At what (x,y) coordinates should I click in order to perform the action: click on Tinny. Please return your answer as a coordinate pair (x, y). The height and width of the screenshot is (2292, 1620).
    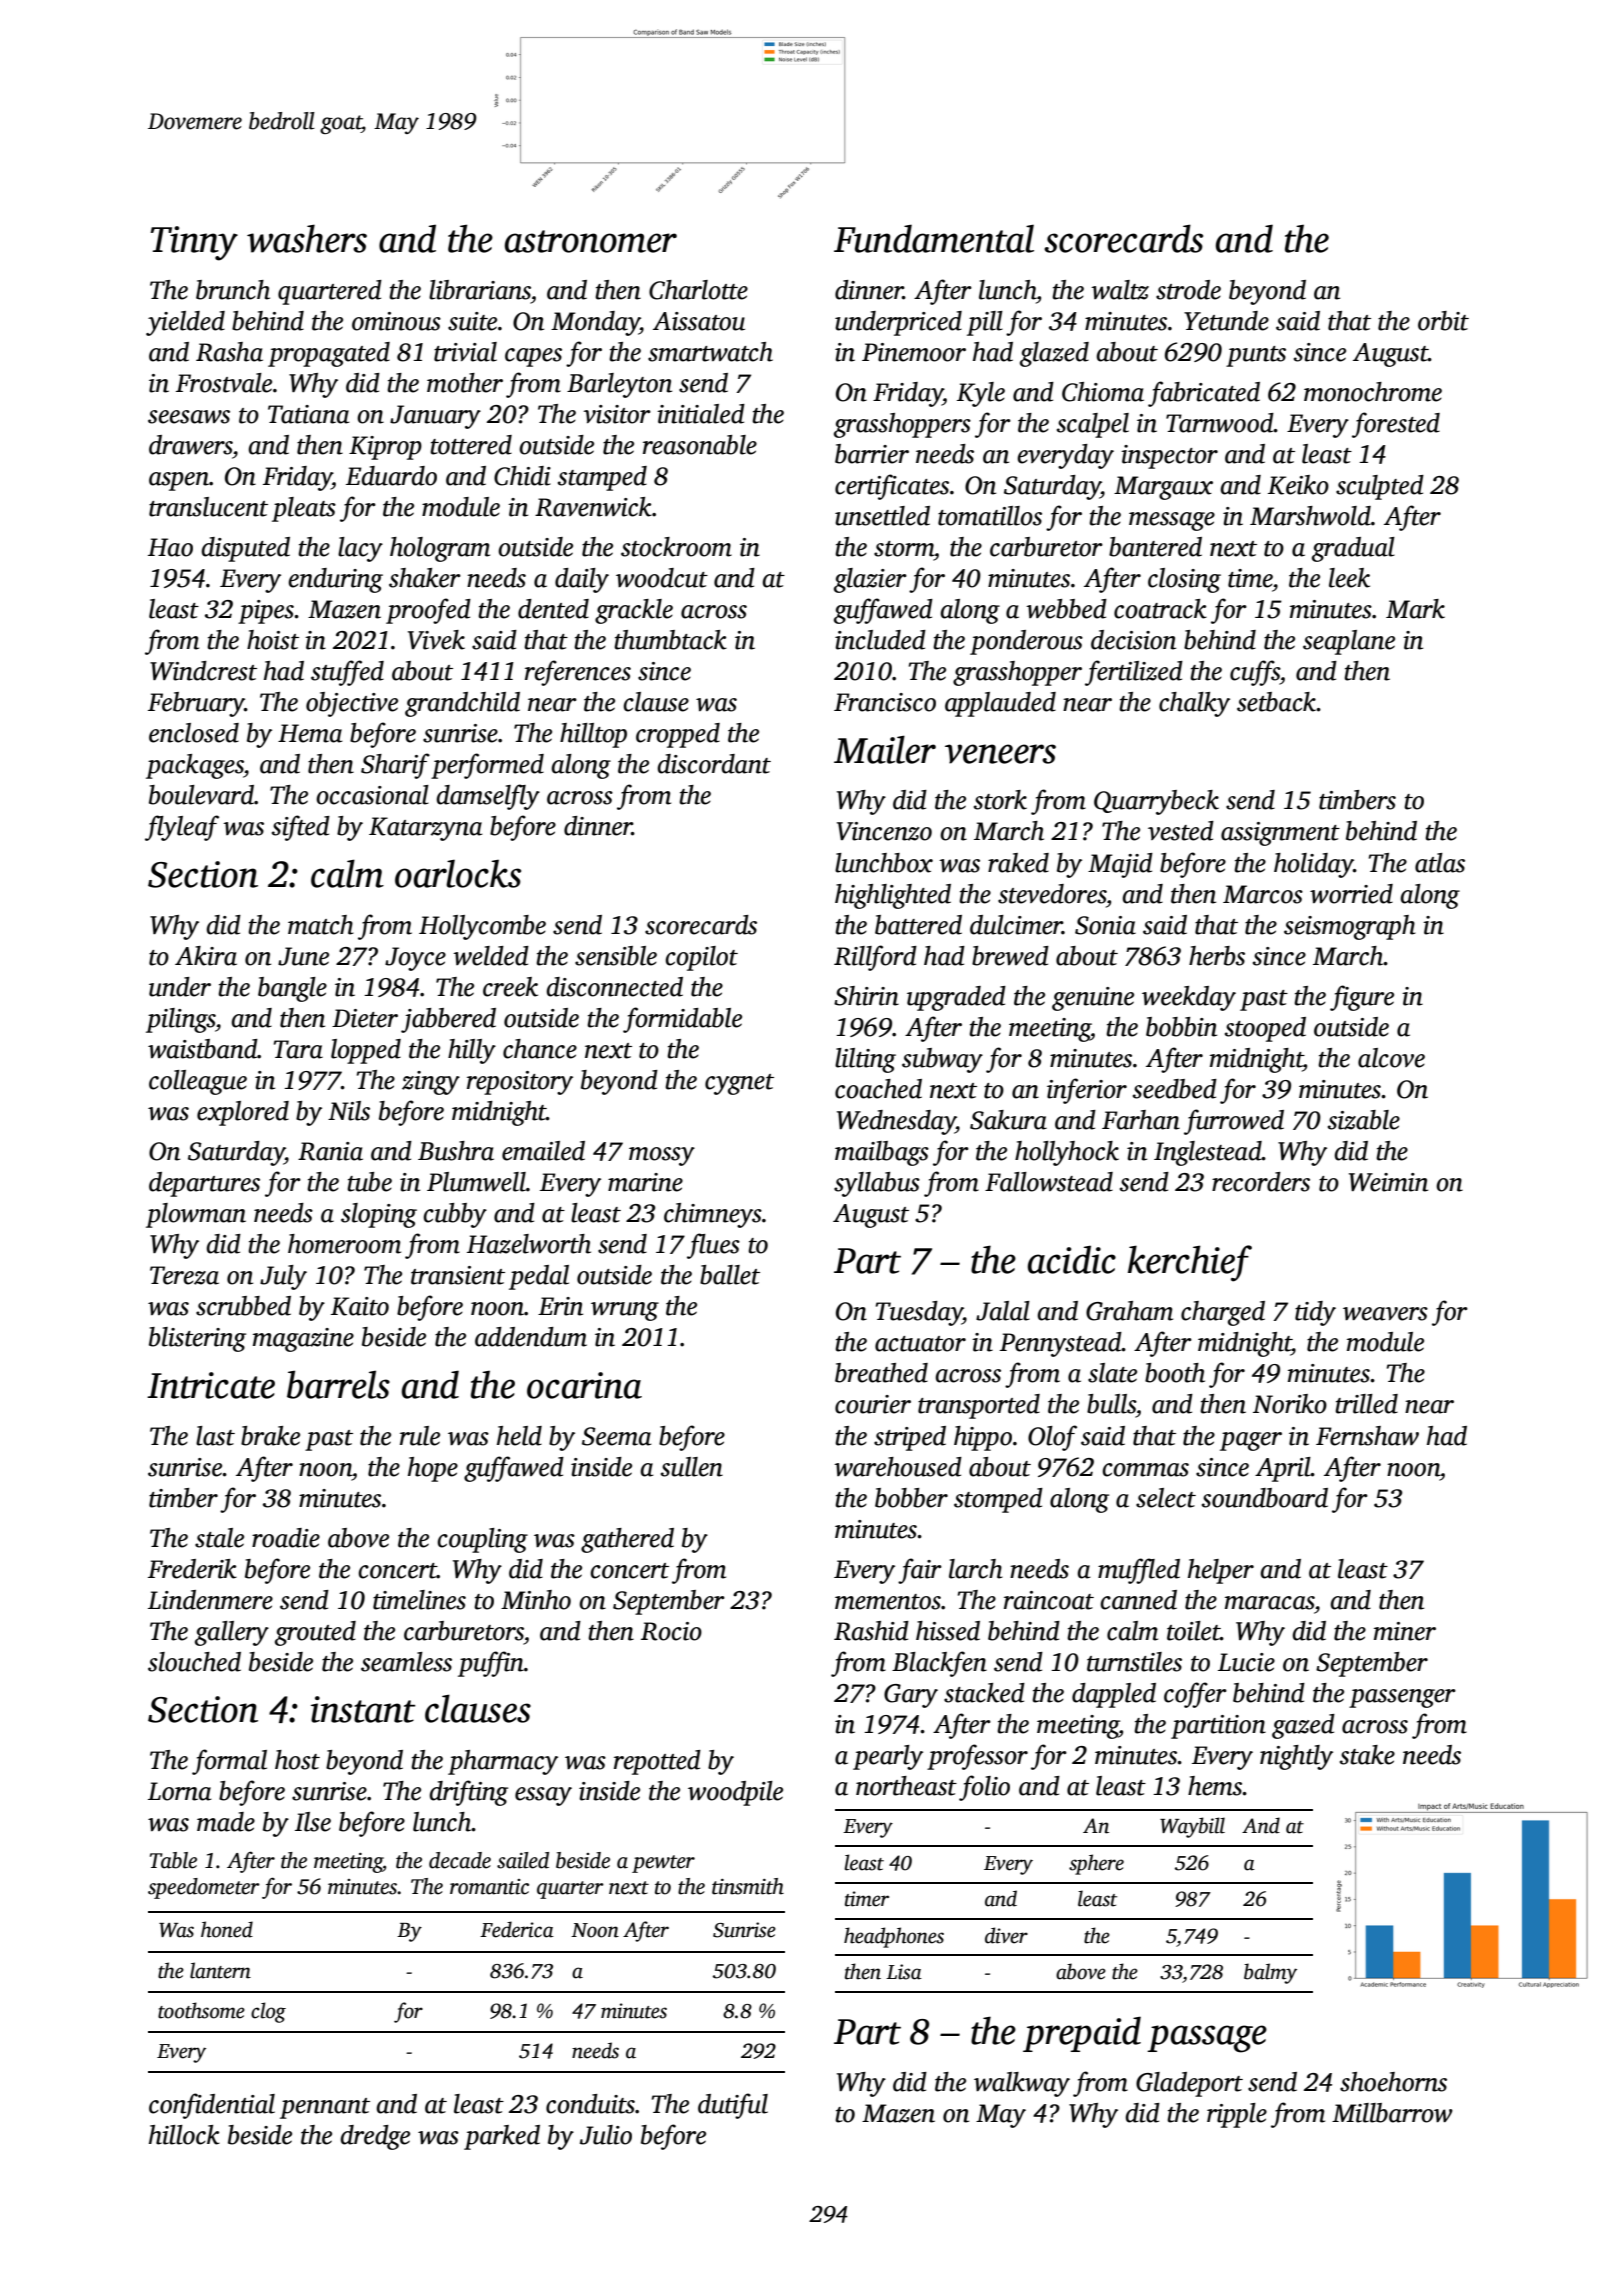
    Looking at the image, I should click on (194, 243).
